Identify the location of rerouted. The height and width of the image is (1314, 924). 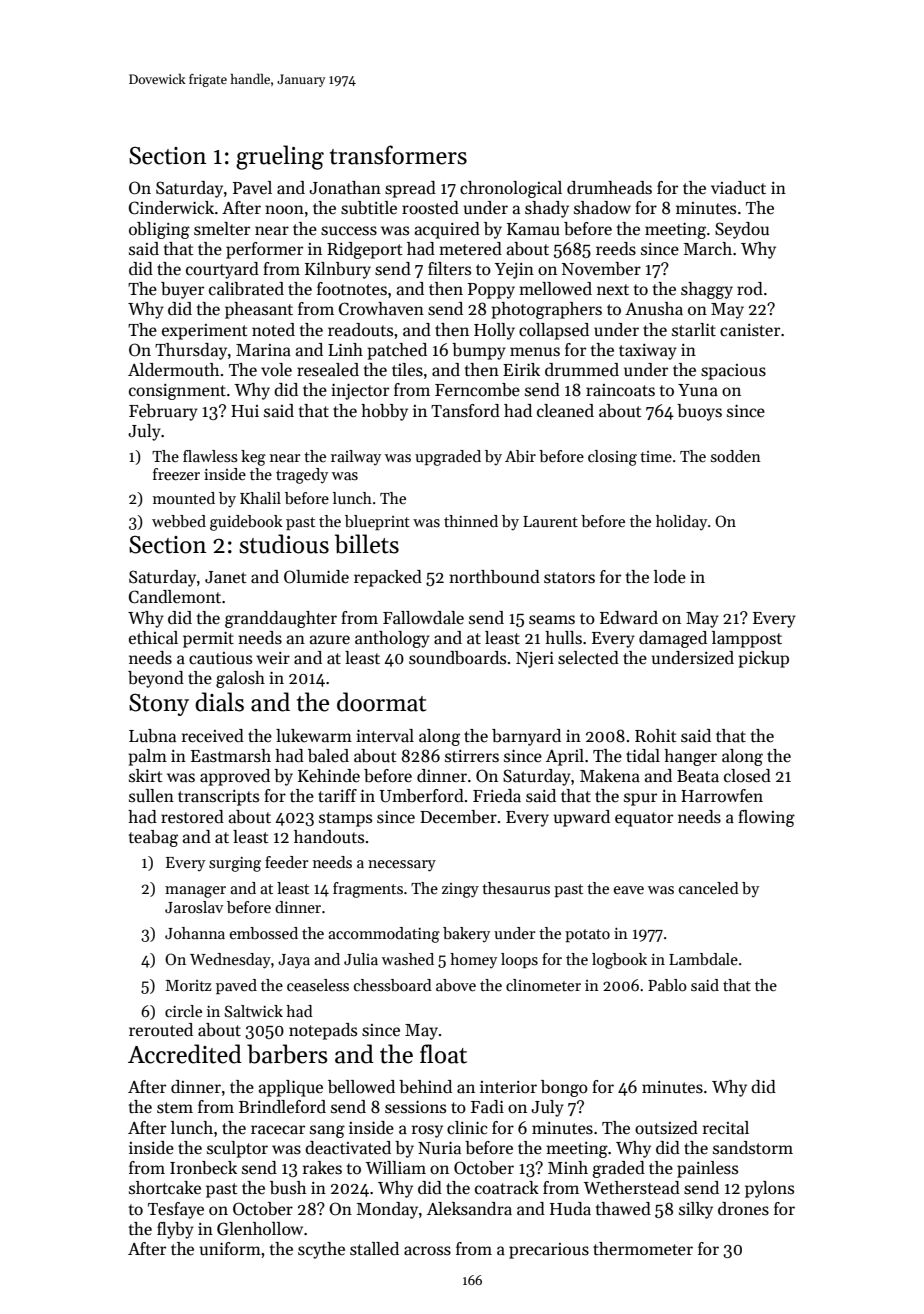
(161, 1030).
